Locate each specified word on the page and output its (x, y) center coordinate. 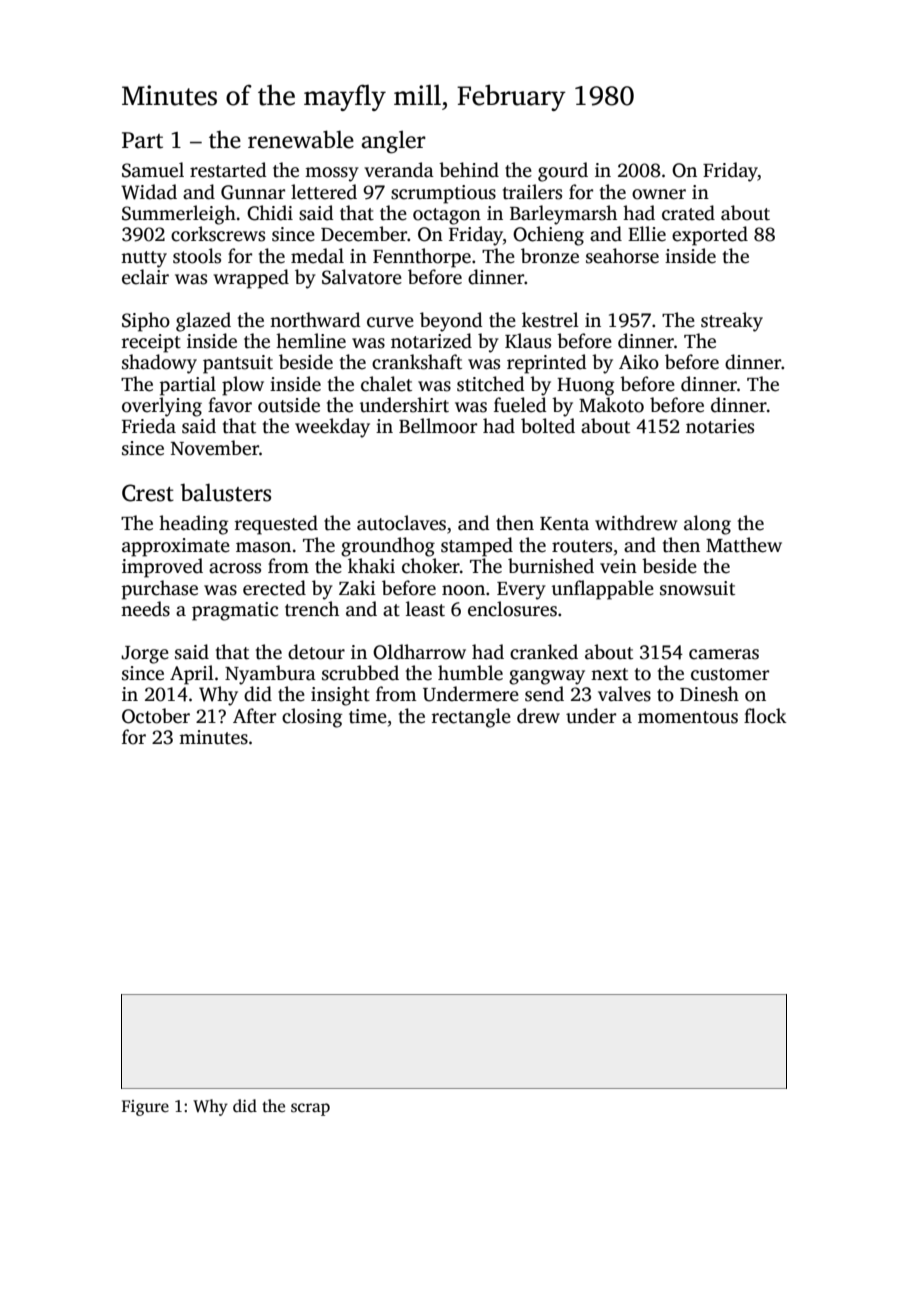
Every (521, 591)
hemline (311, 341)
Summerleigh (179, 215)
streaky (732, 322)
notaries (720, 426)
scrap (310, 1109)
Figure (145, 1108)
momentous (688, 717)
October (156, 716)
